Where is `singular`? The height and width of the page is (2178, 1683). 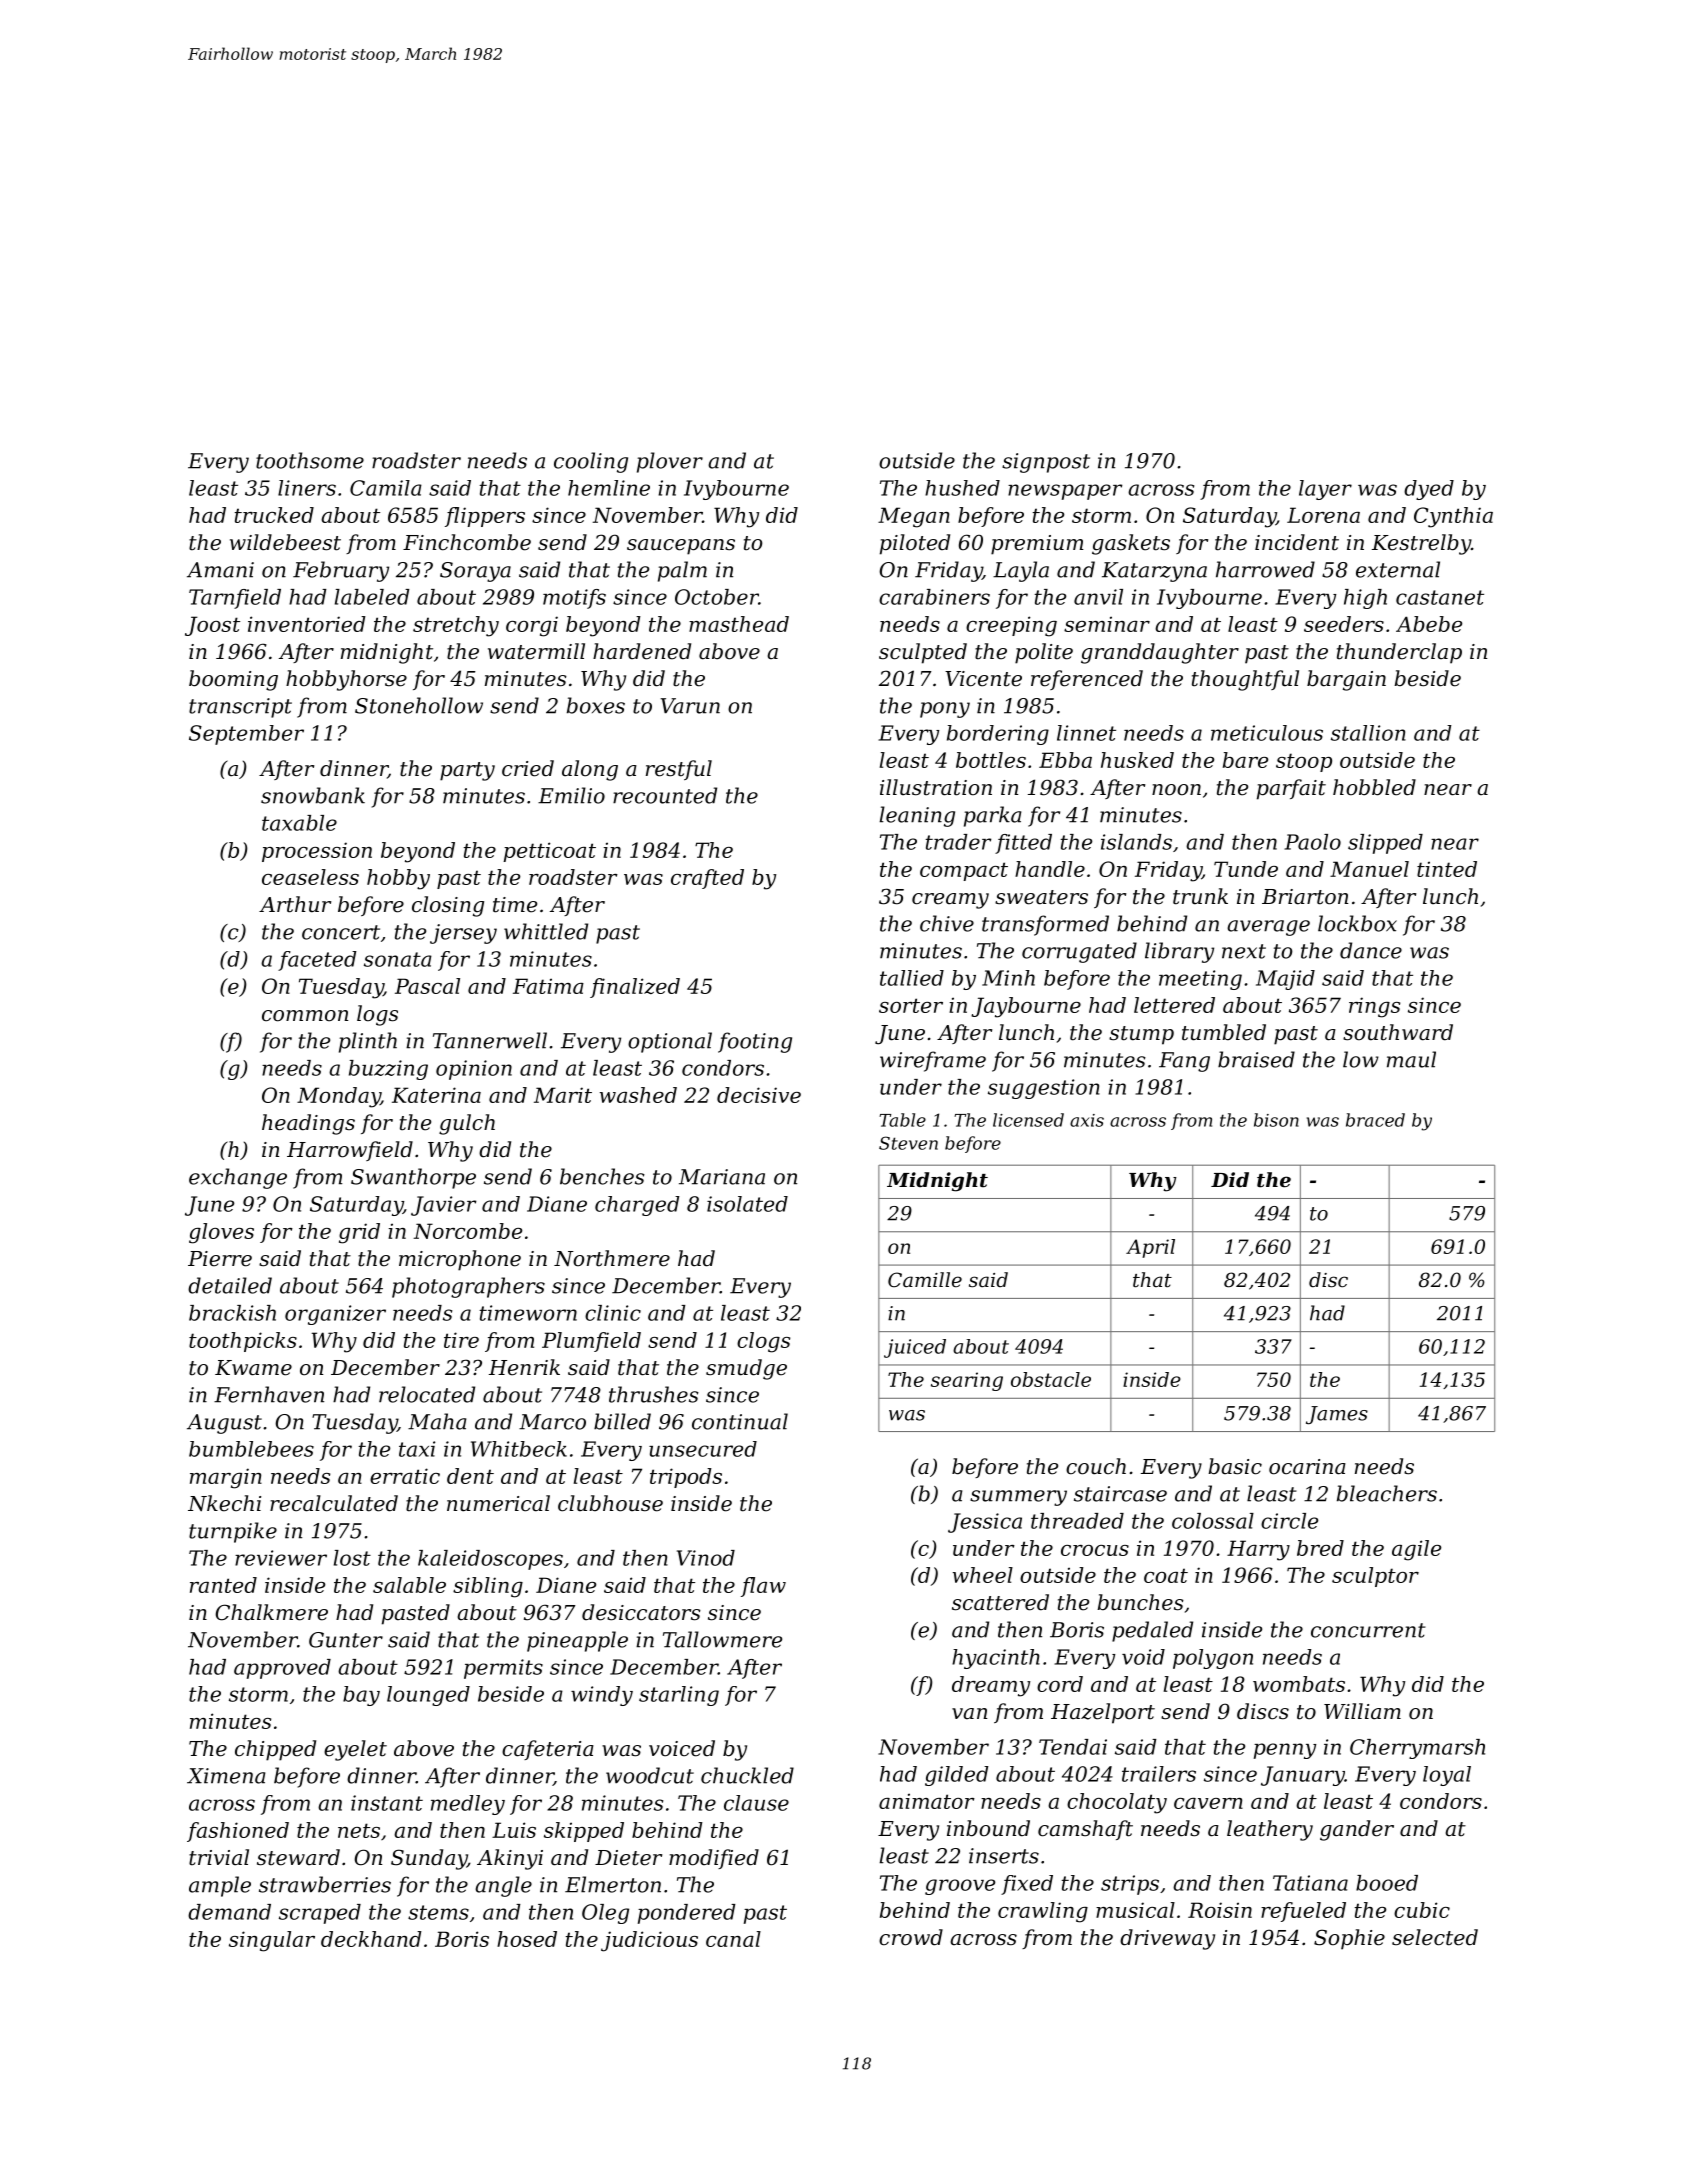 singular is located at coordinates (272, 1941).
